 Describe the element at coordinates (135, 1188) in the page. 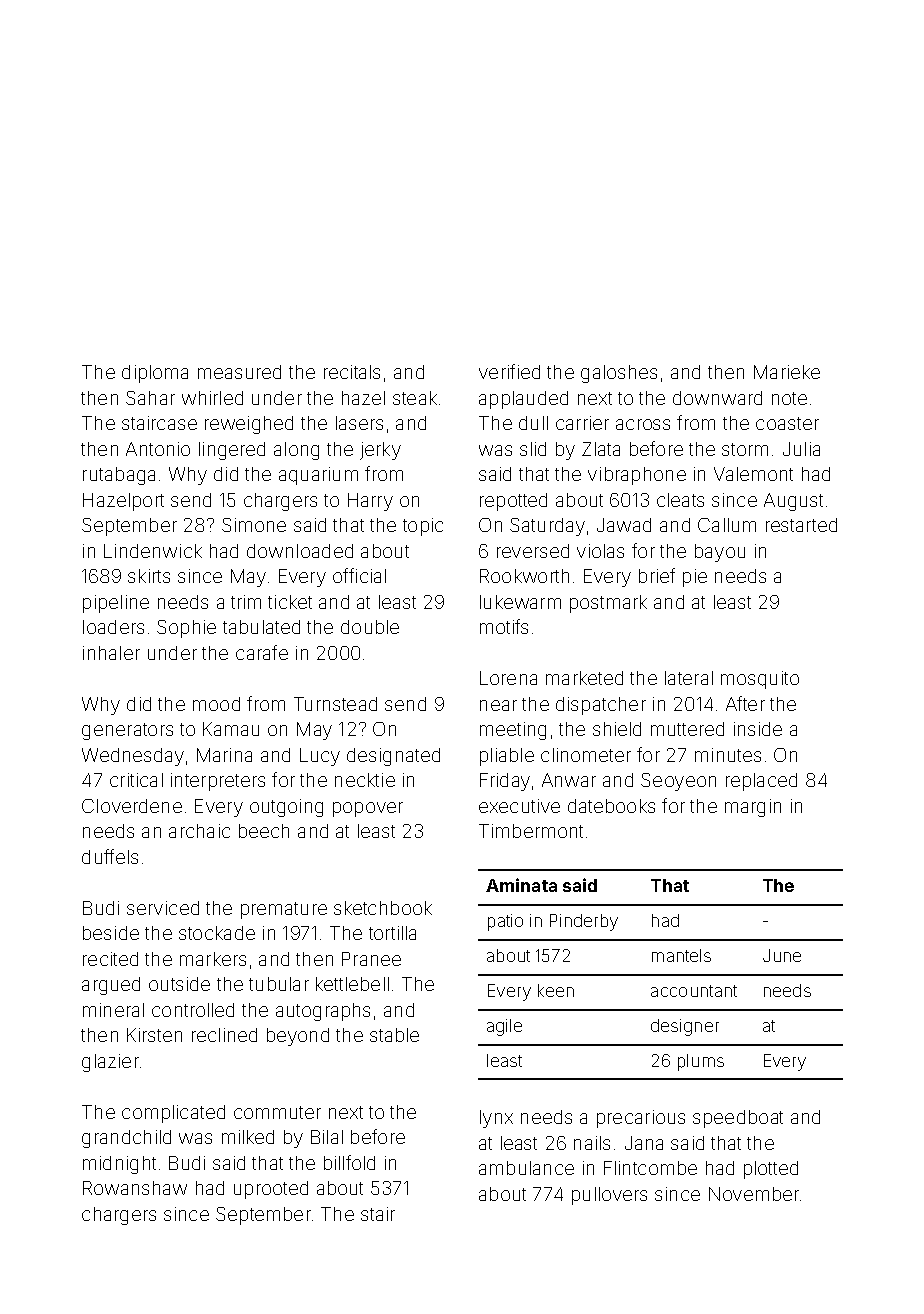

I see `Rowanshaw` at that location.
